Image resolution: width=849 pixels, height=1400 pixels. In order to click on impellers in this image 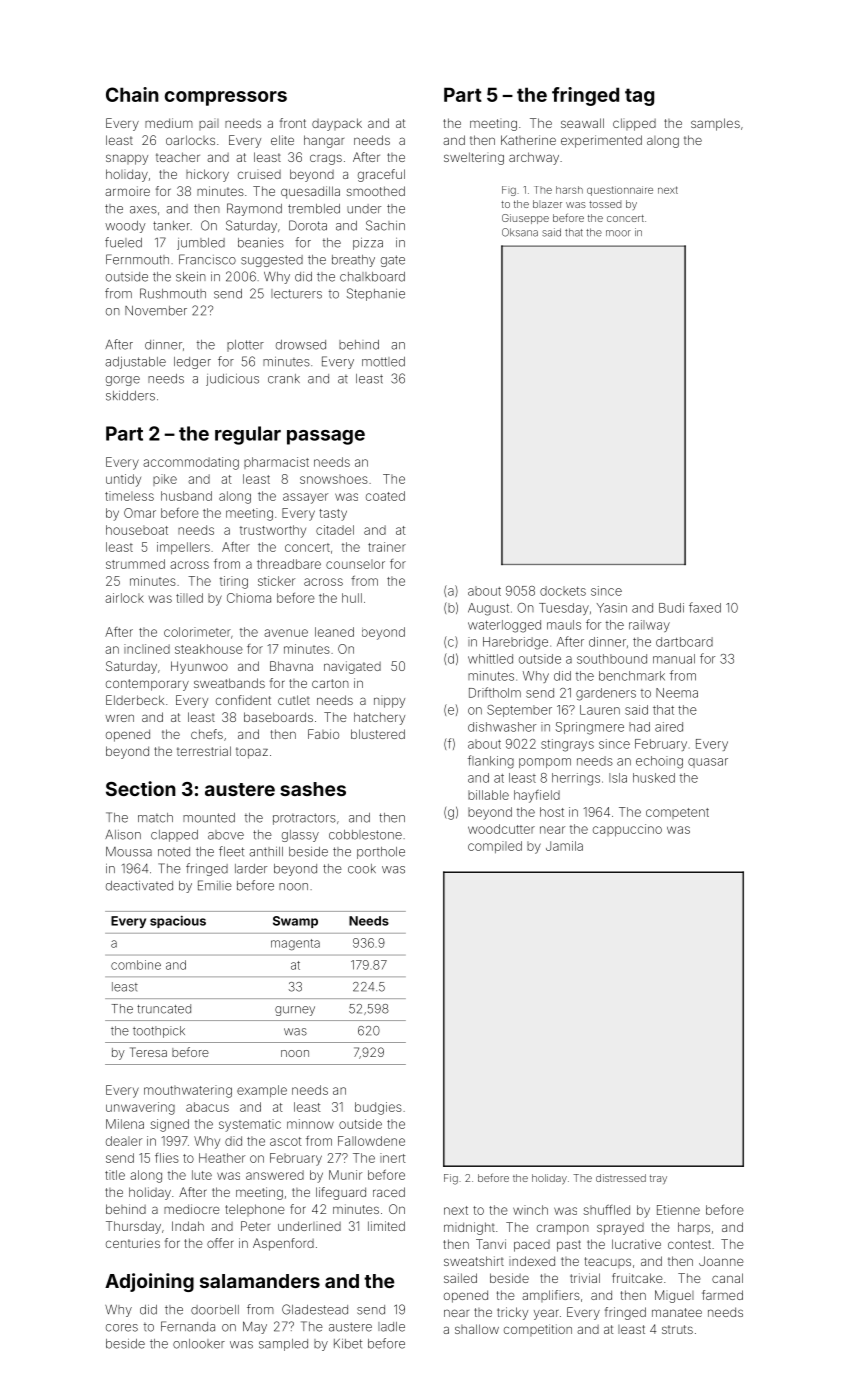, I will do `click(183, 548)`.
